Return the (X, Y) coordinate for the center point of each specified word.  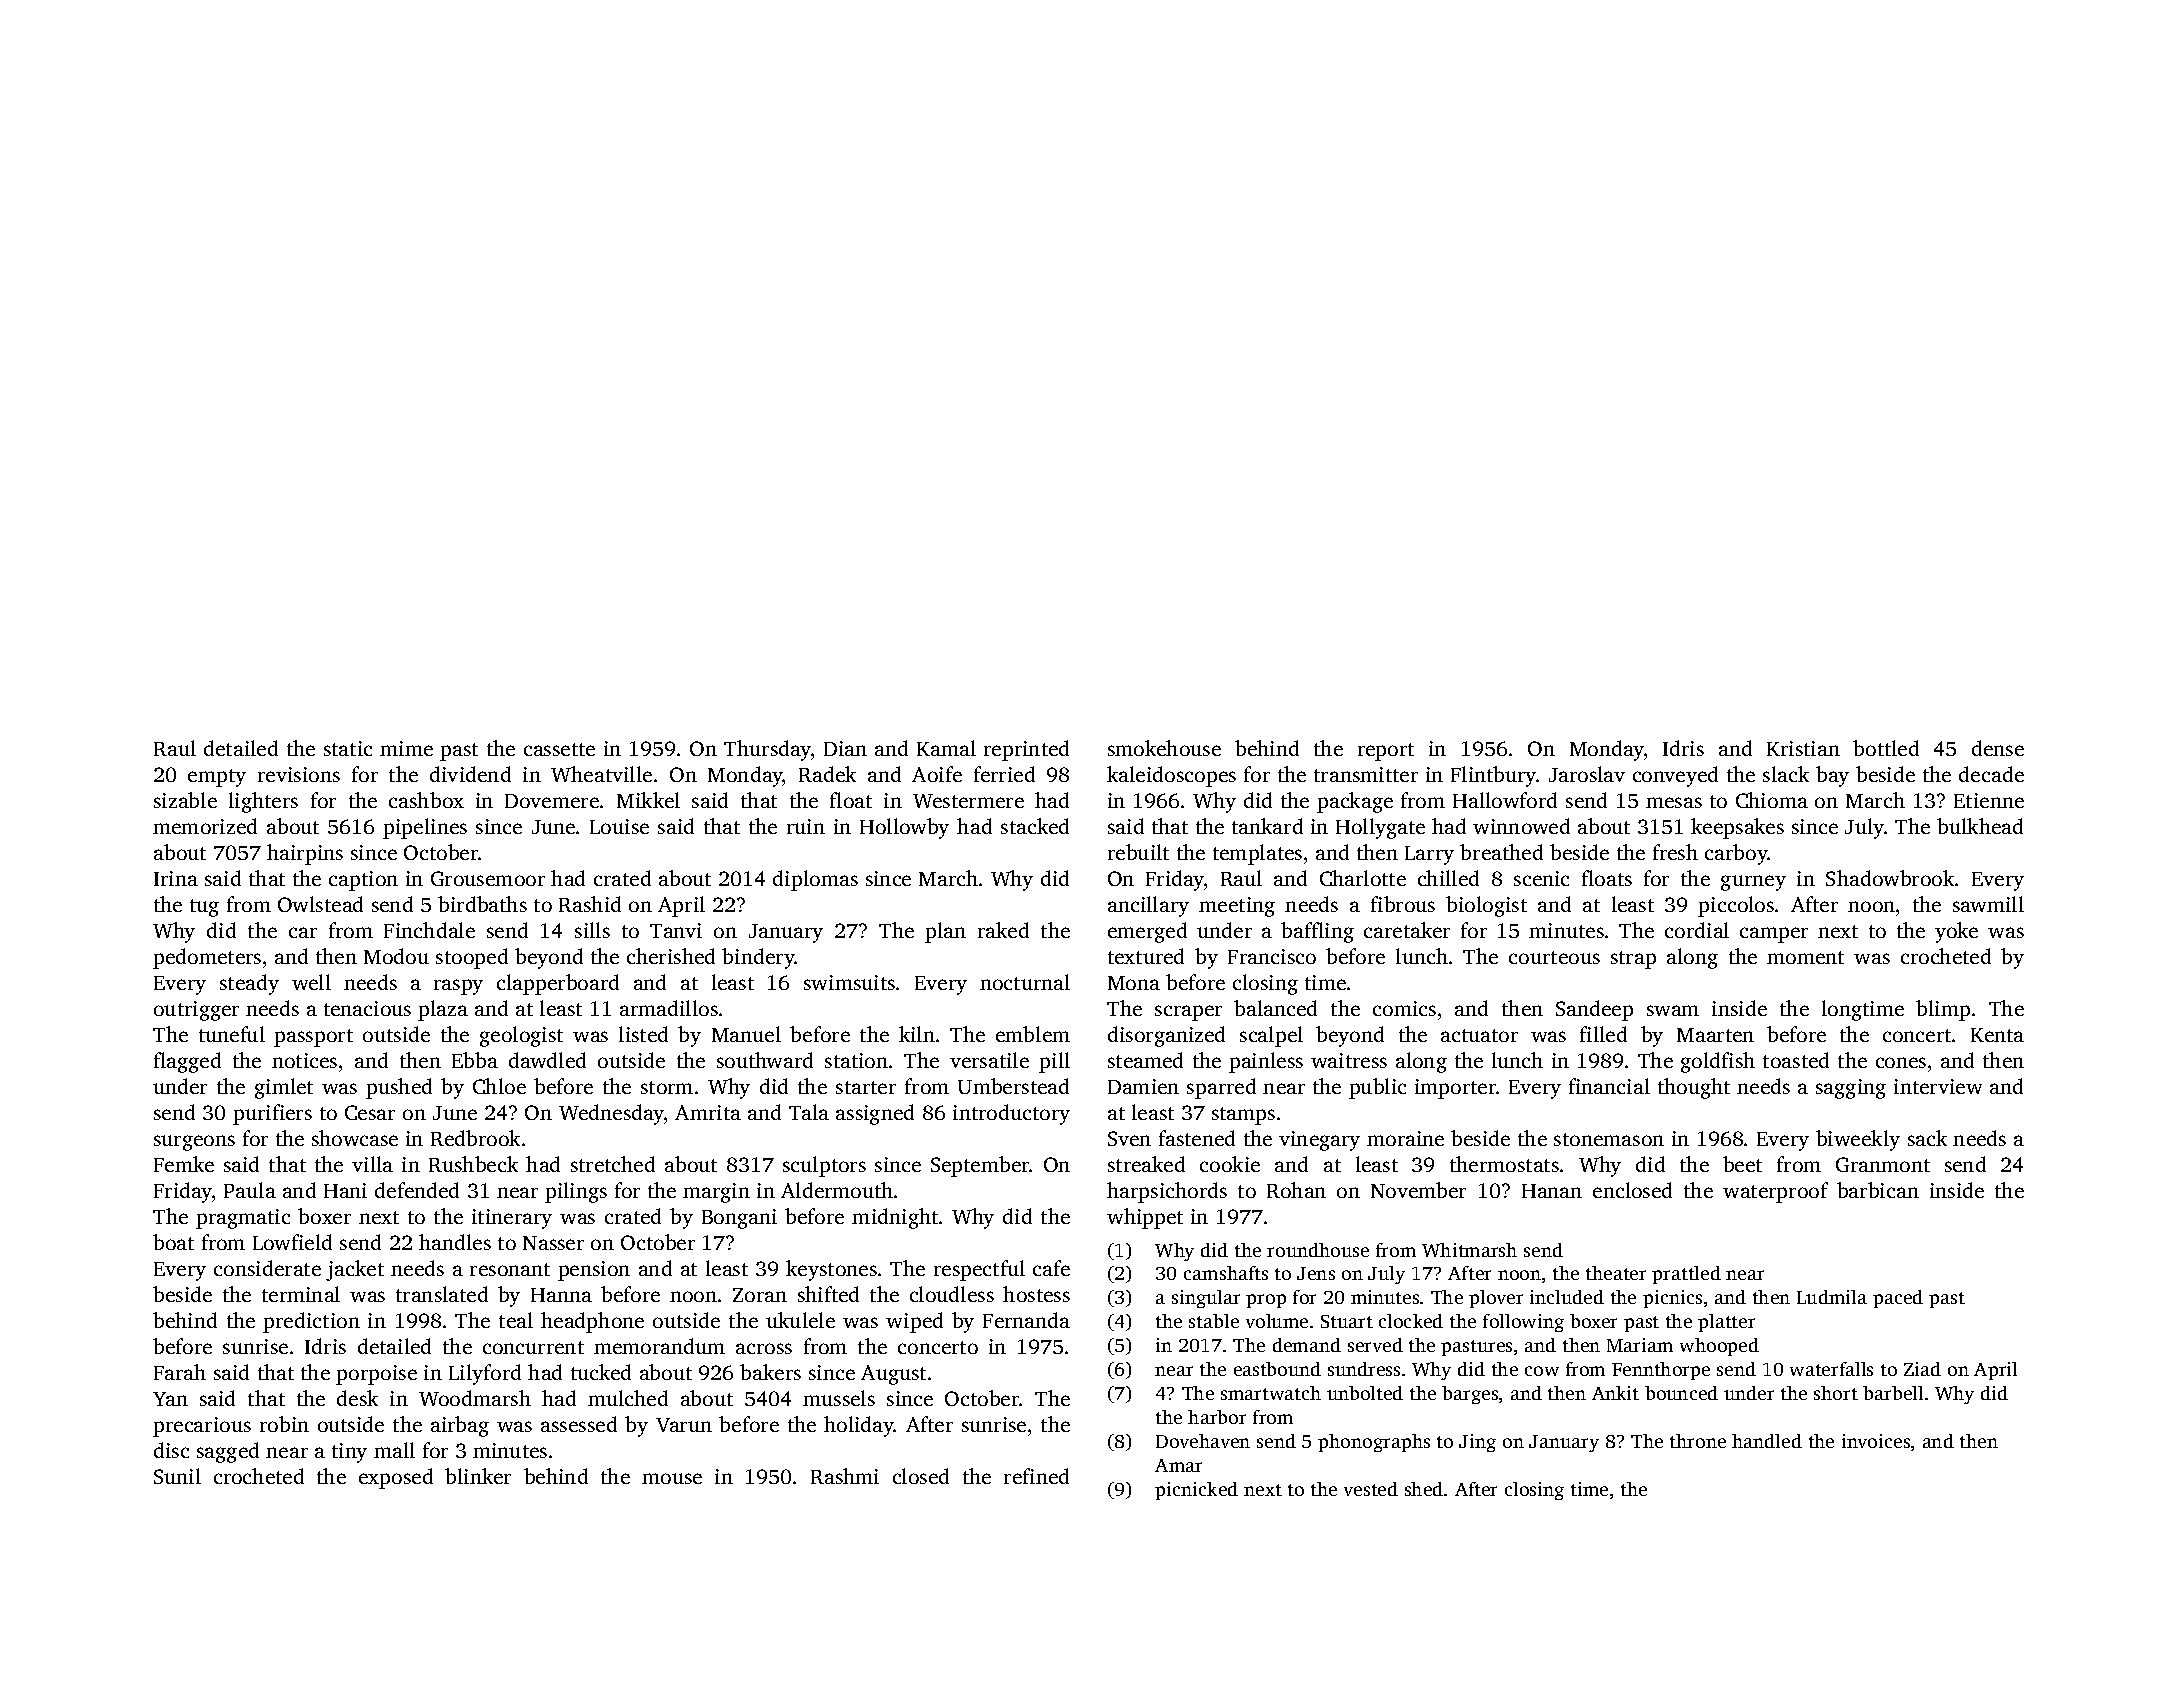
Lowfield (292, 1242)
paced (1898, 1299)
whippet (1145, 1218)
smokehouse (1164, 748)
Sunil (177, 1476)
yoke (1956, 932)
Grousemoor (488, 878)
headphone (592, 1322)
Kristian (1803, 748)
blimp (1943, 1010)
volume (1277, 1321)
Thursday (767, 750)
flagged (187, 1062)
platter (1726, 1323)
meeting (1237, 907)
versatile (989, 1060)
